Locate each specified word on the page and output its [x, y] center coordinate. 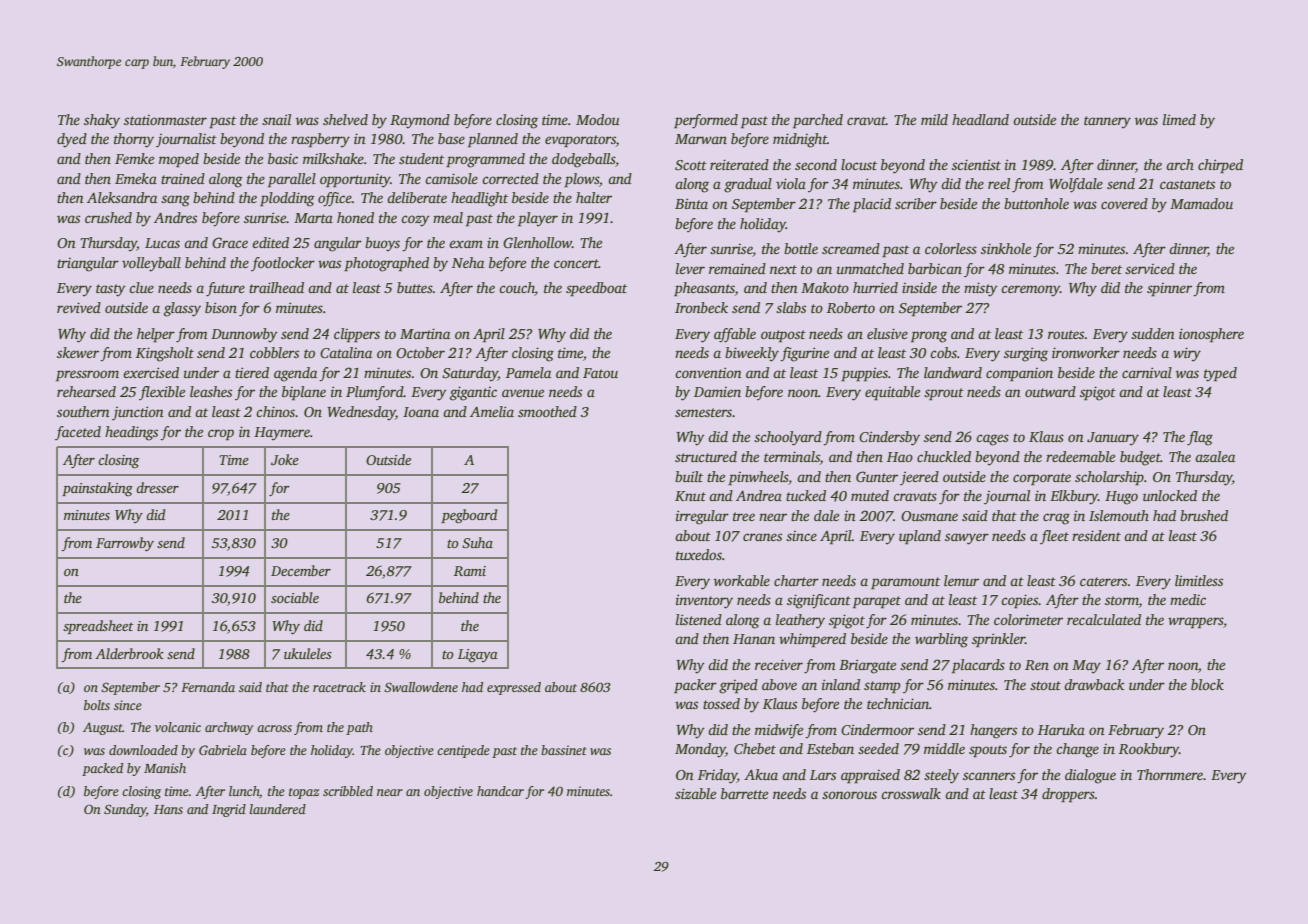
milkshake [333, 158]
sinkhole [1006, 248]
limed [1179, 119]
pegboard [469, 516]
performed [706, 121]
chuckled [944, 456]
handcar [500, 791]
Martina [425, 333]
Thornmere [1170, 774]
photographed [386, 264]
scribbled [348, 791]
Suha [477, 542]
